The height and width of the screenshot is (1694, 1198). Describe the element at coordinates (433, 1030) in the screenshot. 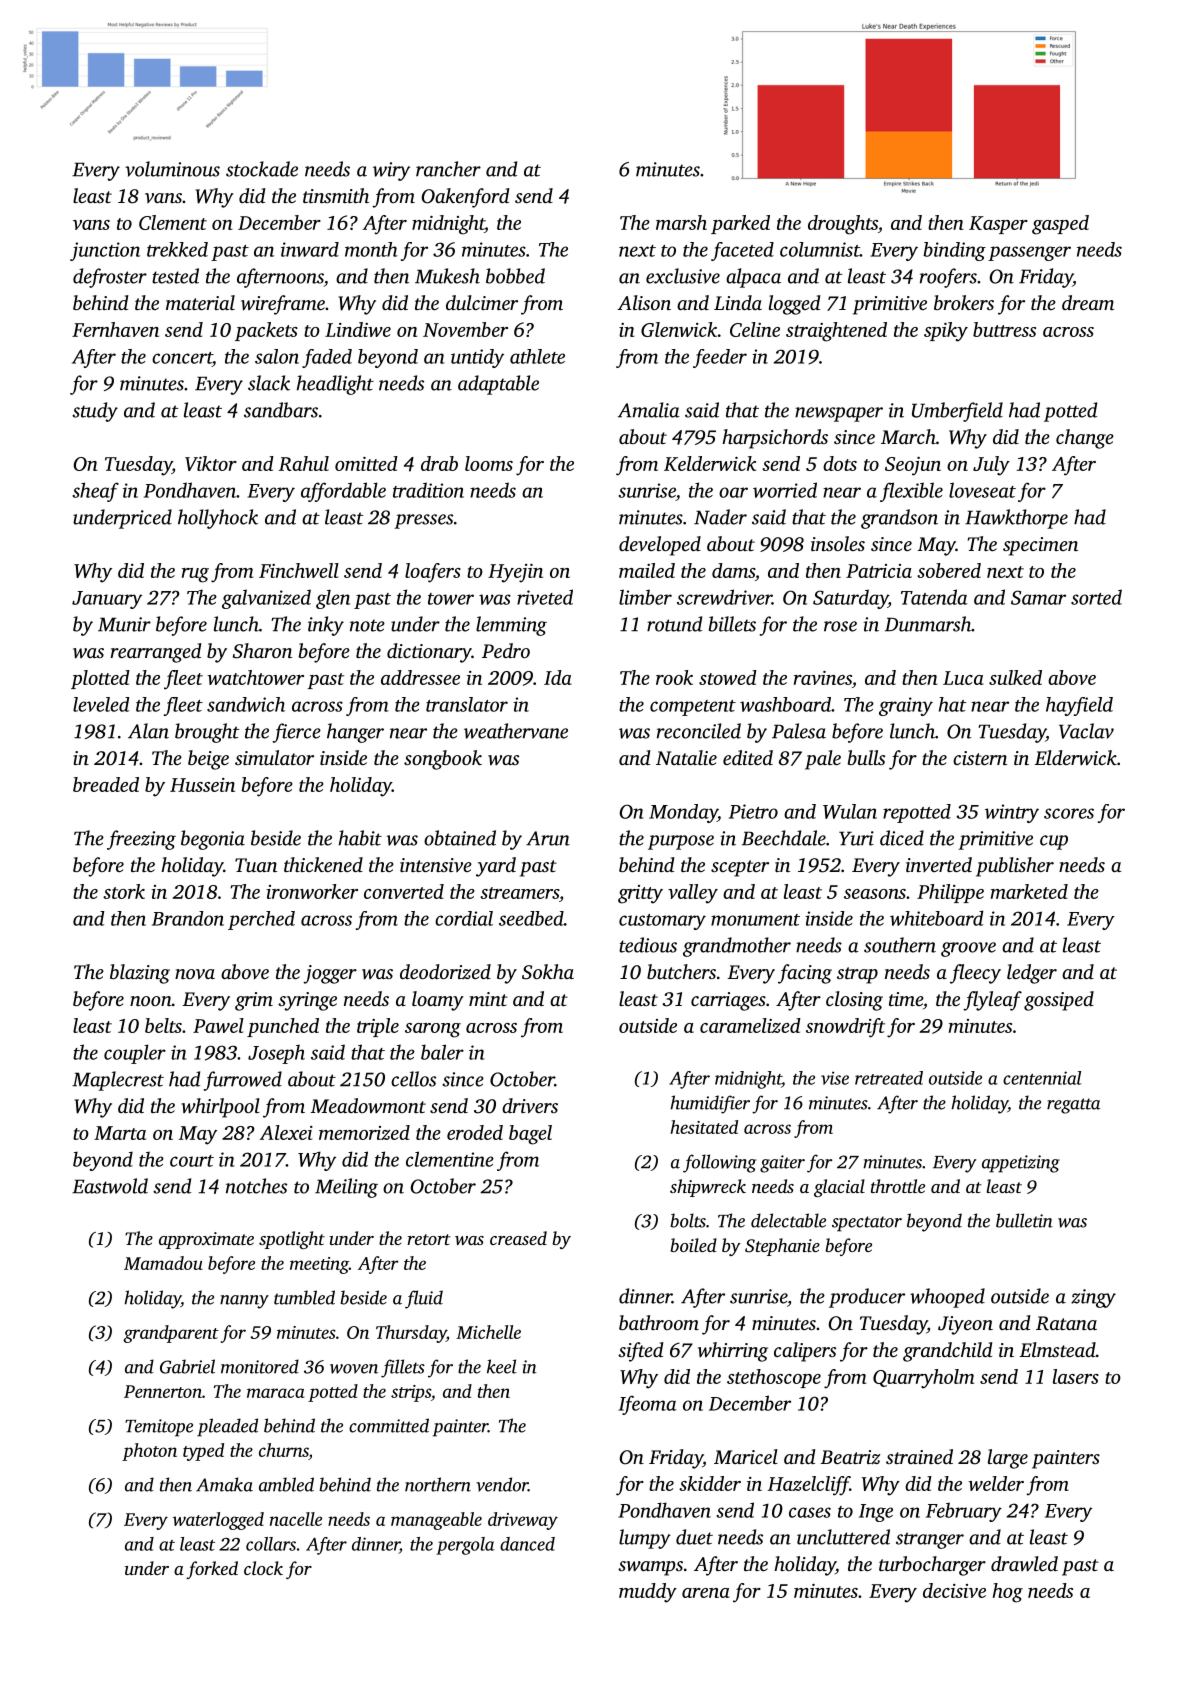

I see `sarong` at that location.
